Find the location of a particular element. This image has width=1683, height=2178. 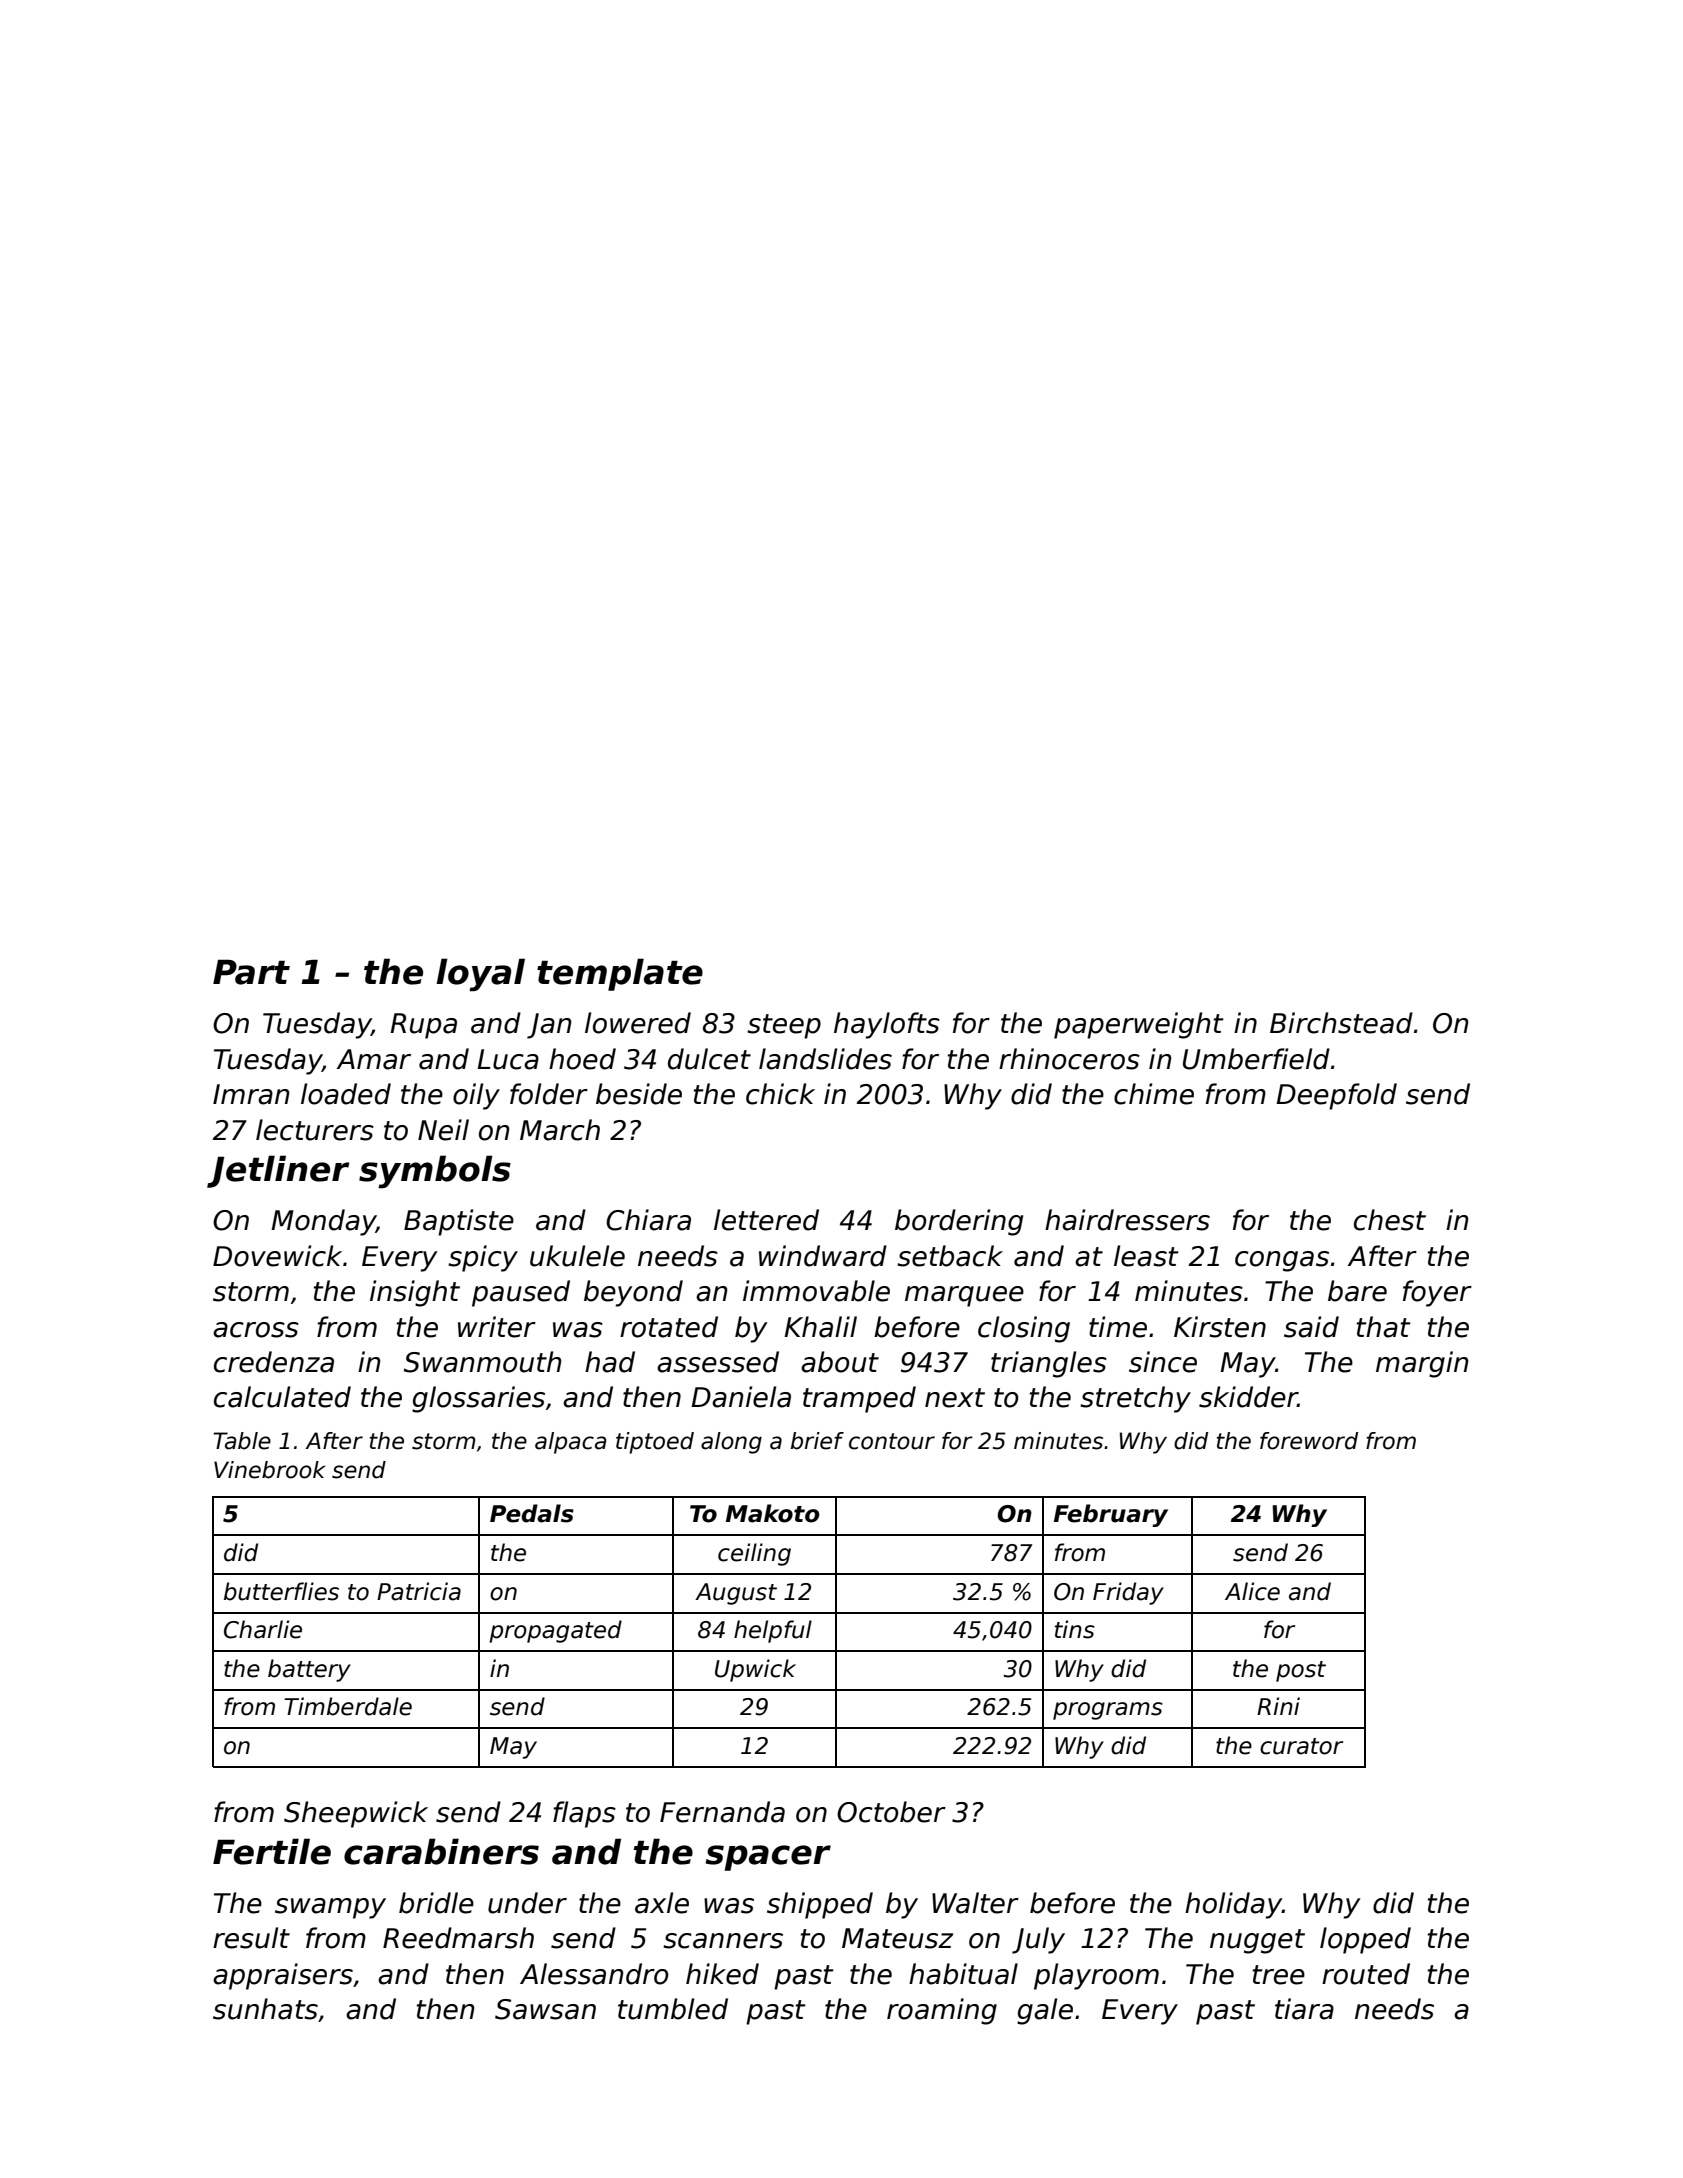

chime is located at coordinates (1154, 1094).
